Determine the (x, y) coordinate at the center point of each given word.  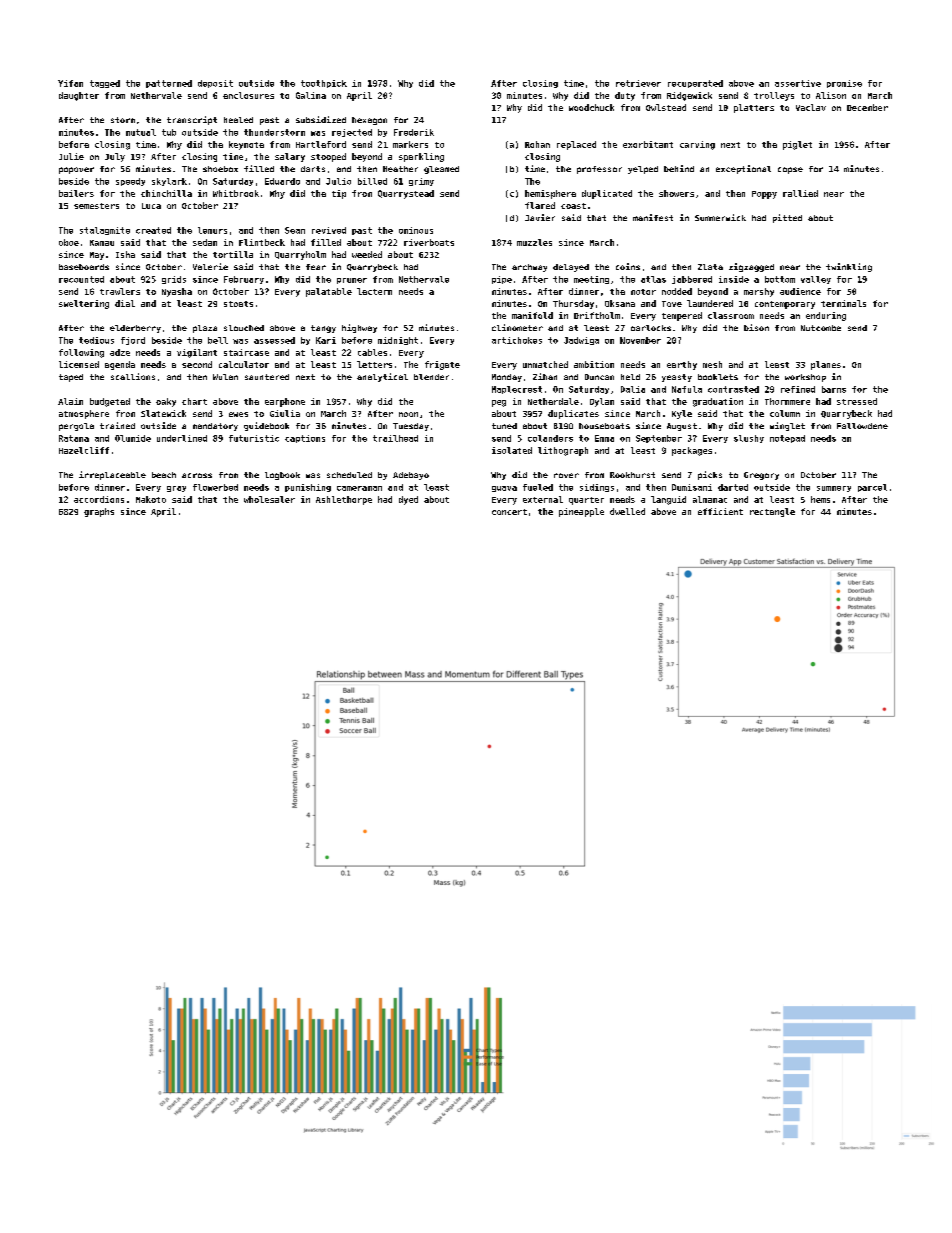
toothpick (324, 84)
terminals (843, 303)
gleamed (441, 170)
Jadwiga (581, 341)
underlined (182, 438)
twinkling (849, 267)
